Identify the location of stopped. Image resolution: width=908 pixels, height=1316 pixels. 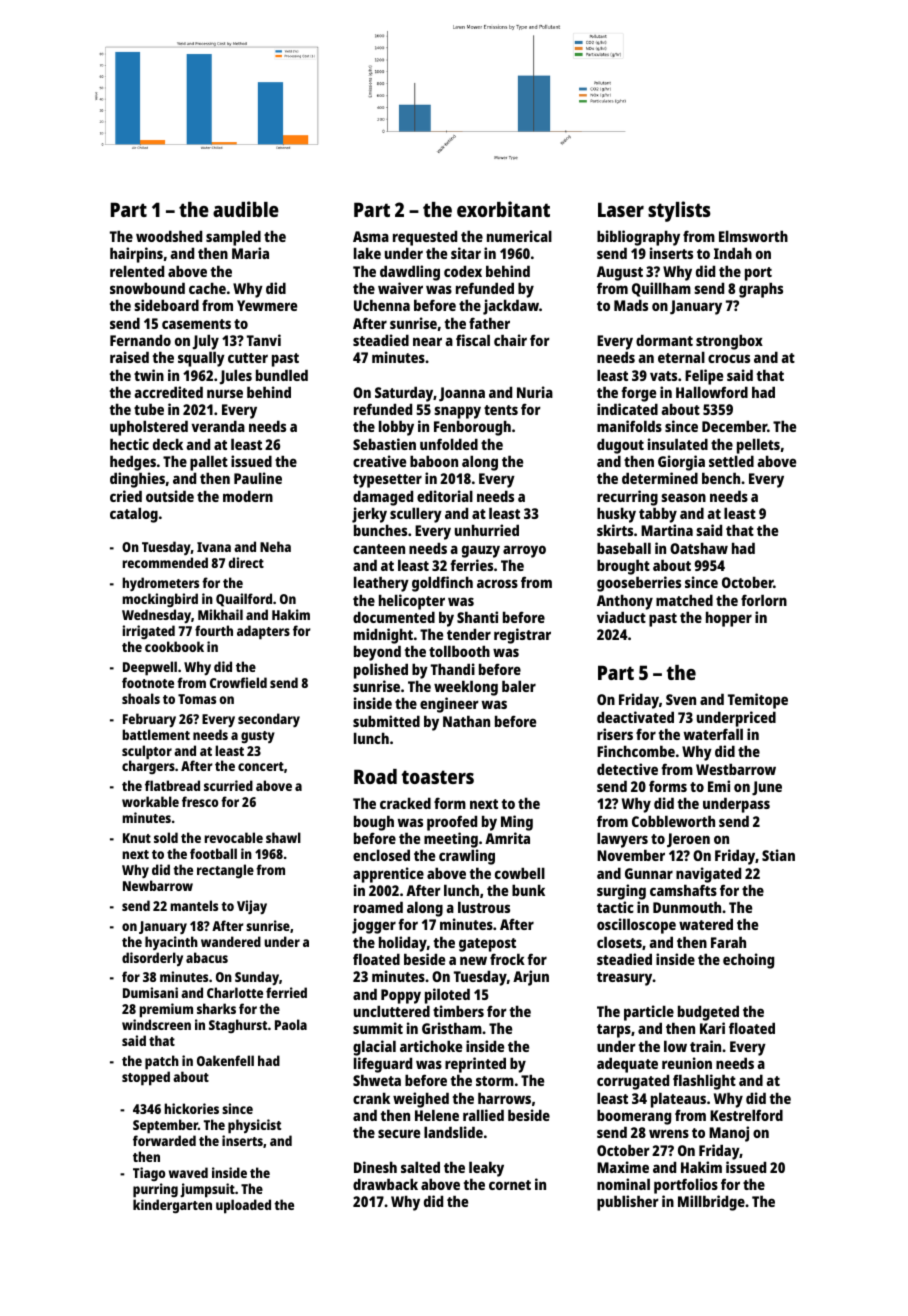
(146, 1078).
